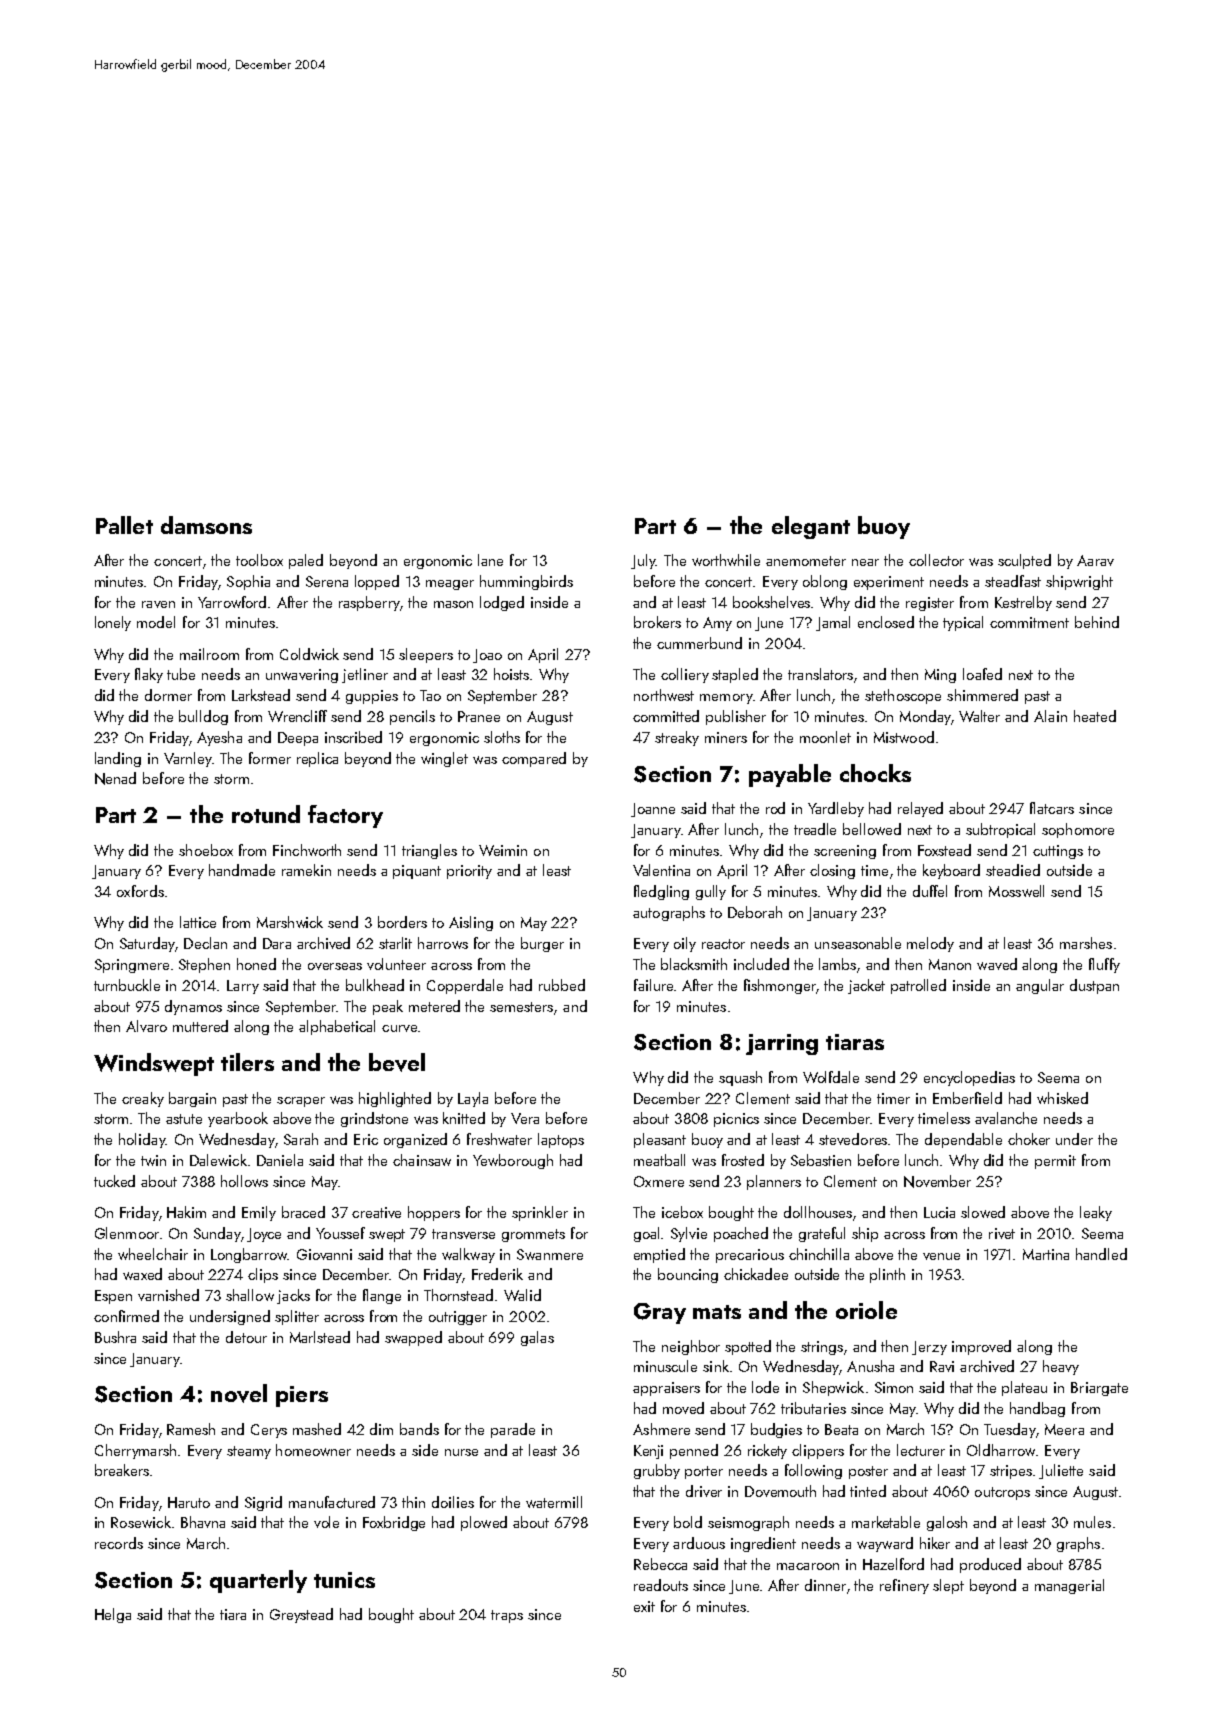 This document has width=1224, height=1730. I want to click on quarterly, so click(258, 1581).
